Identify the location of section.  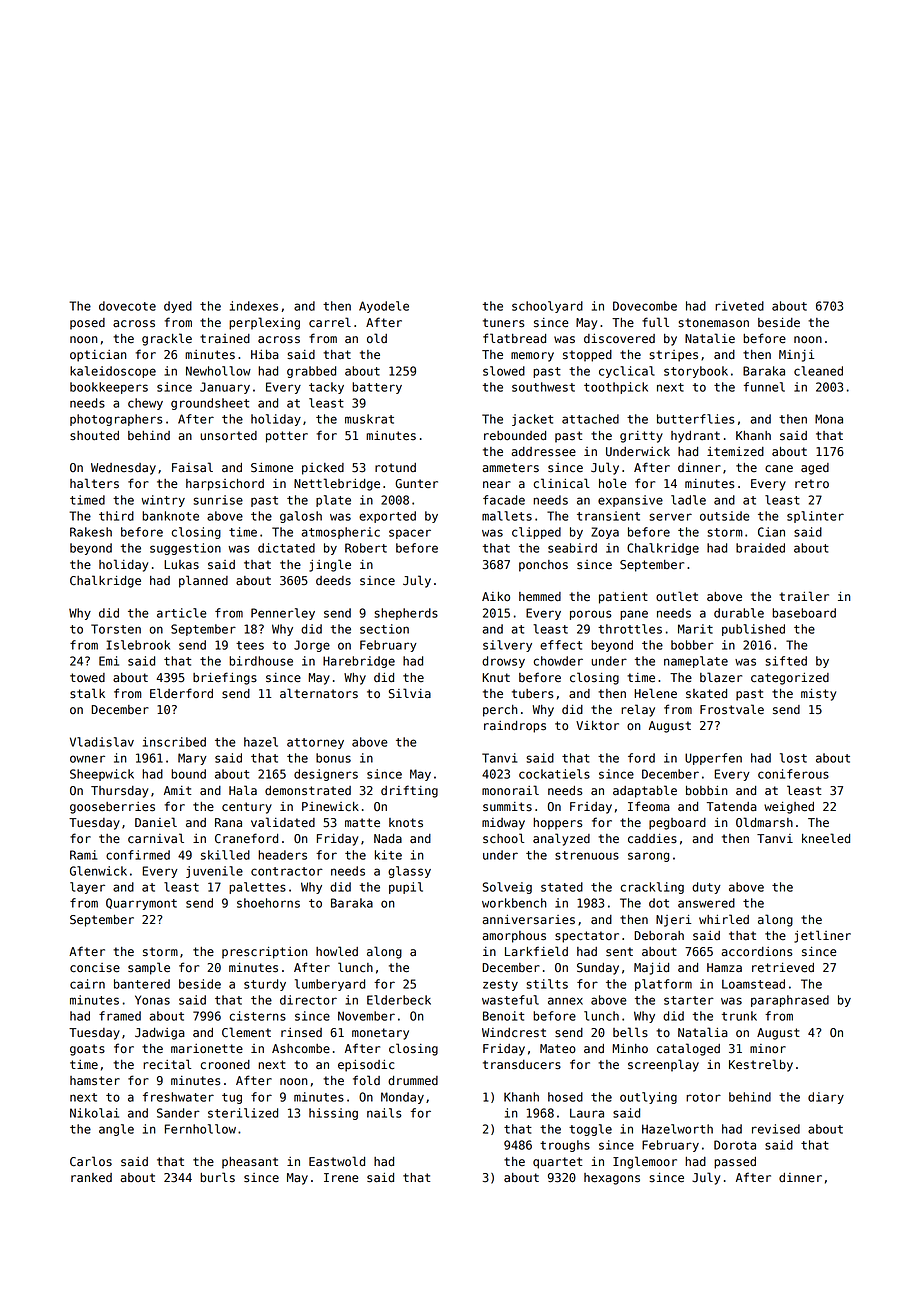
(384, 629).
